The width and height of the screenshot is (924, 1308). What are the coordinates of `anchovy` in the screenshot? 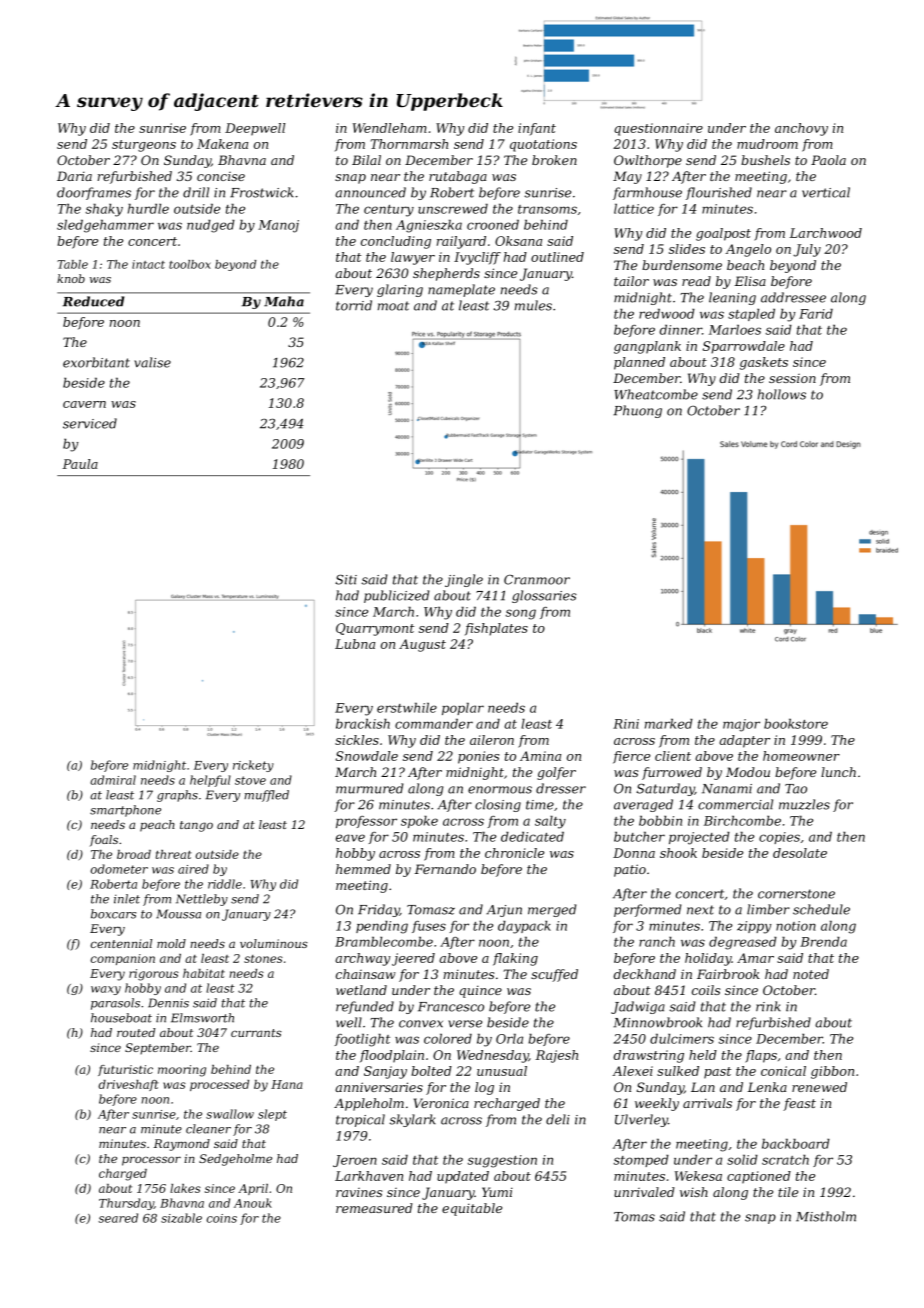 It's located at (801, 129).
